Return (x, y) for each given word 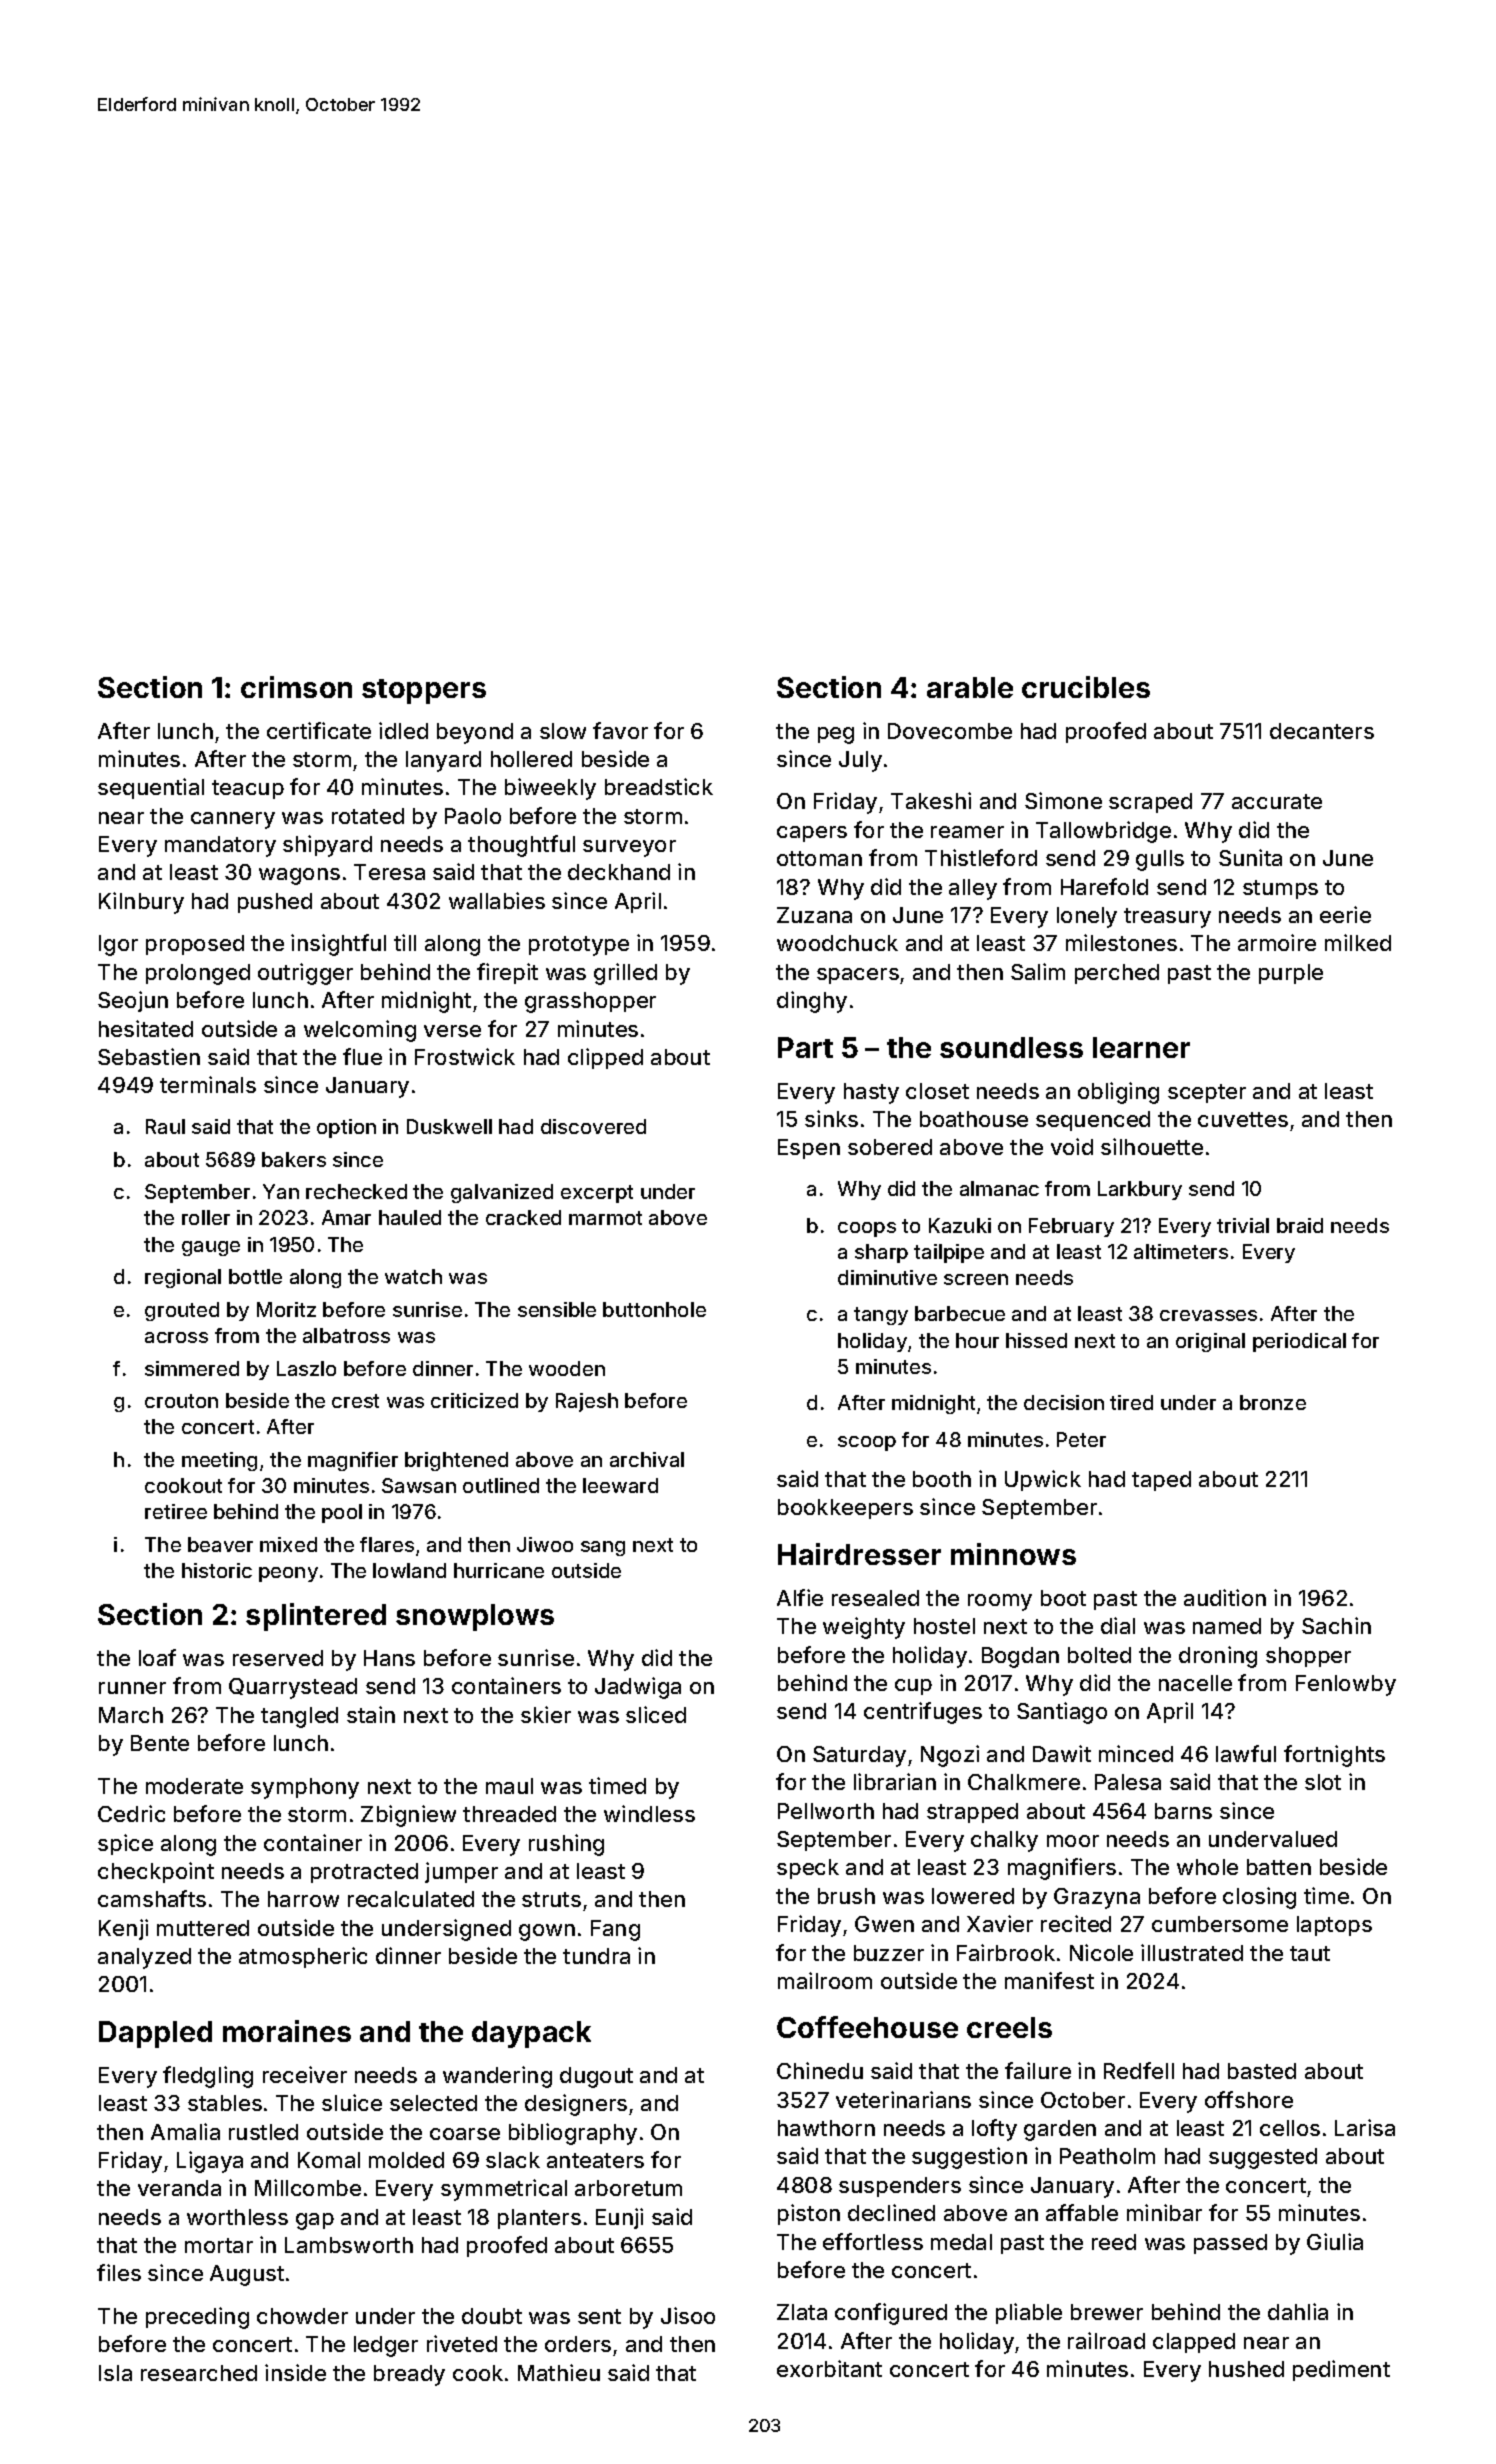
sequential (151, 788)
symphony (305, 1788)
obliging (1118, 1093)
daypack (531, 2034)
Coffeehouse (867, 2027)
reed (1114, 2242)
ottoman (819, 858)
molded (406, 2160)
